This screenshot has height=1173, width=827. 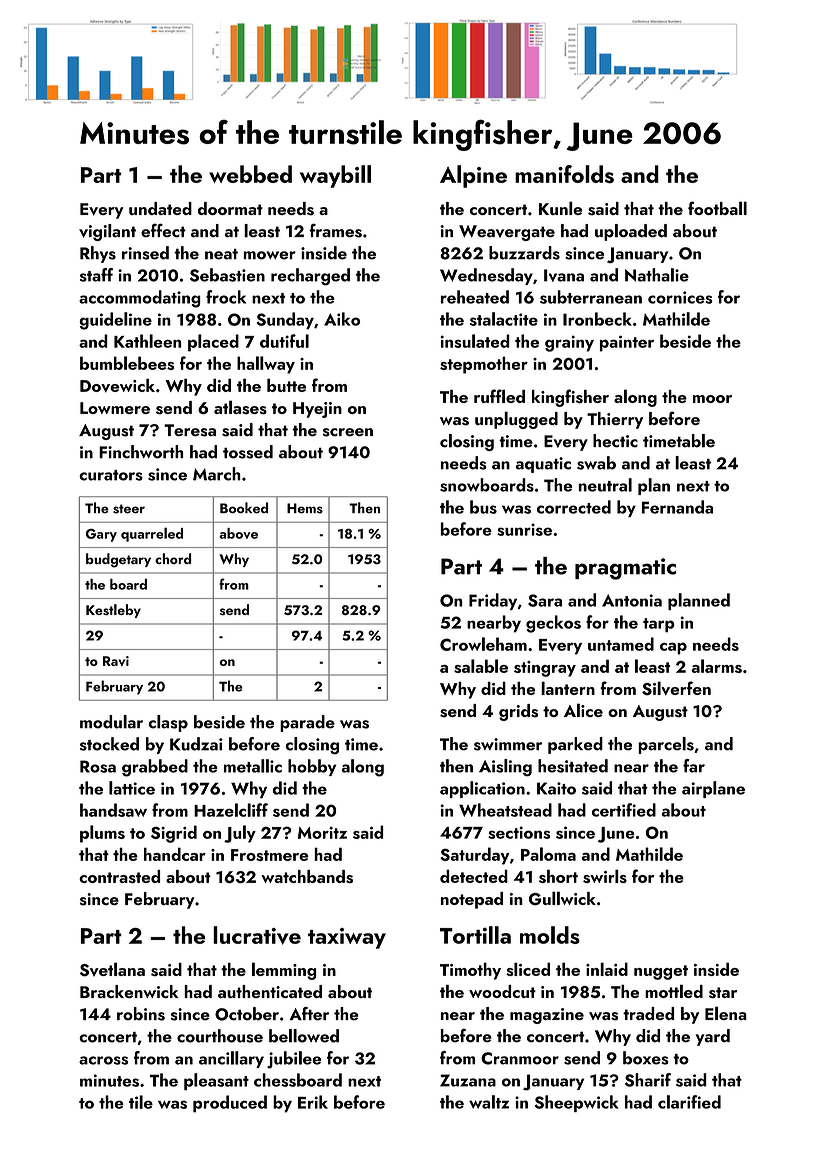 What do you see at coordinates (489, 1102) in the screenshot?
I see `waltz` at bounding box center [489, 1102].
